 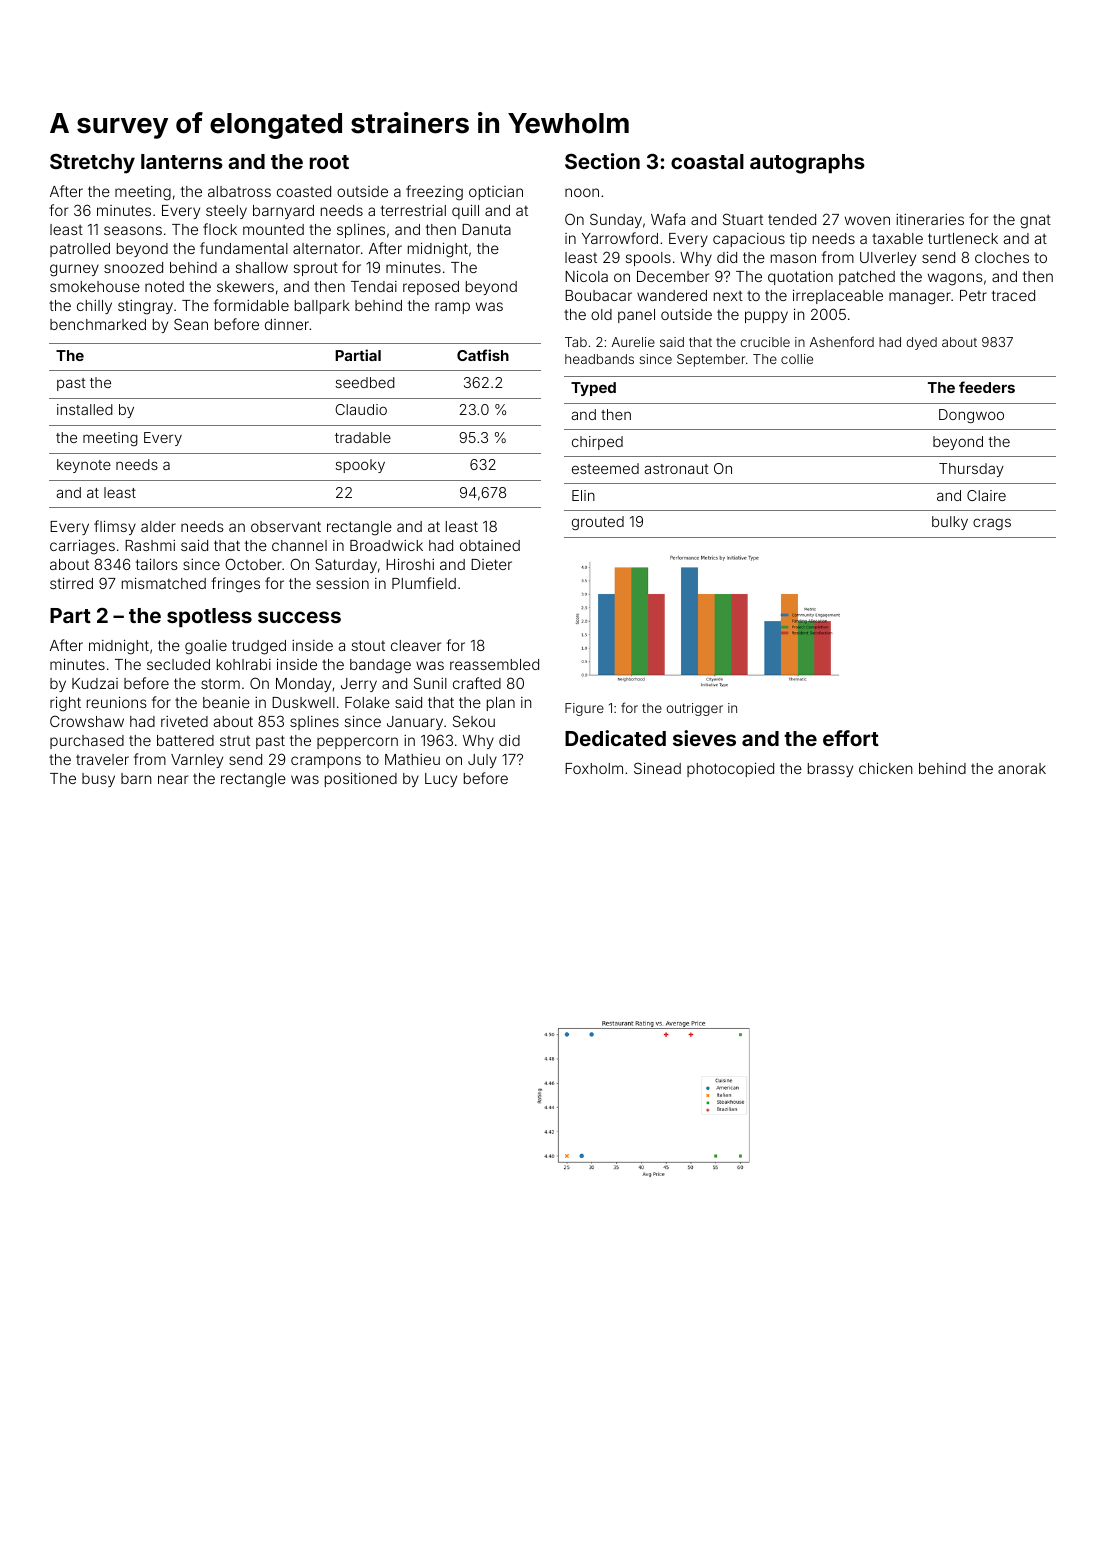 I want to click on Plumfield, so click(x=424, y=583).
